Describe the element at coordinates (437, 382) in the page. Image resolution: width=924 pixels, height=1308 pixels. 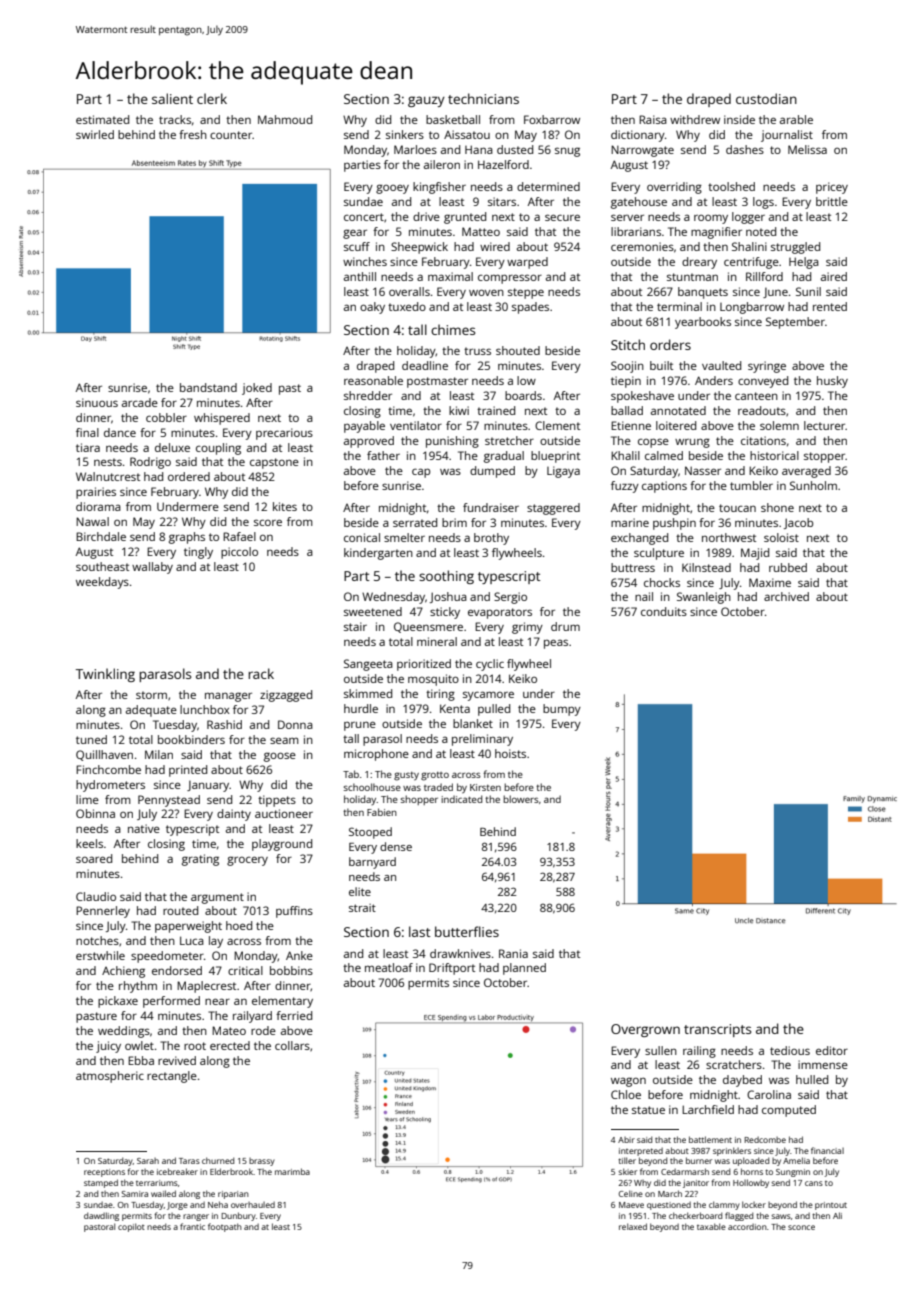
I see `postmaster` at that location.
